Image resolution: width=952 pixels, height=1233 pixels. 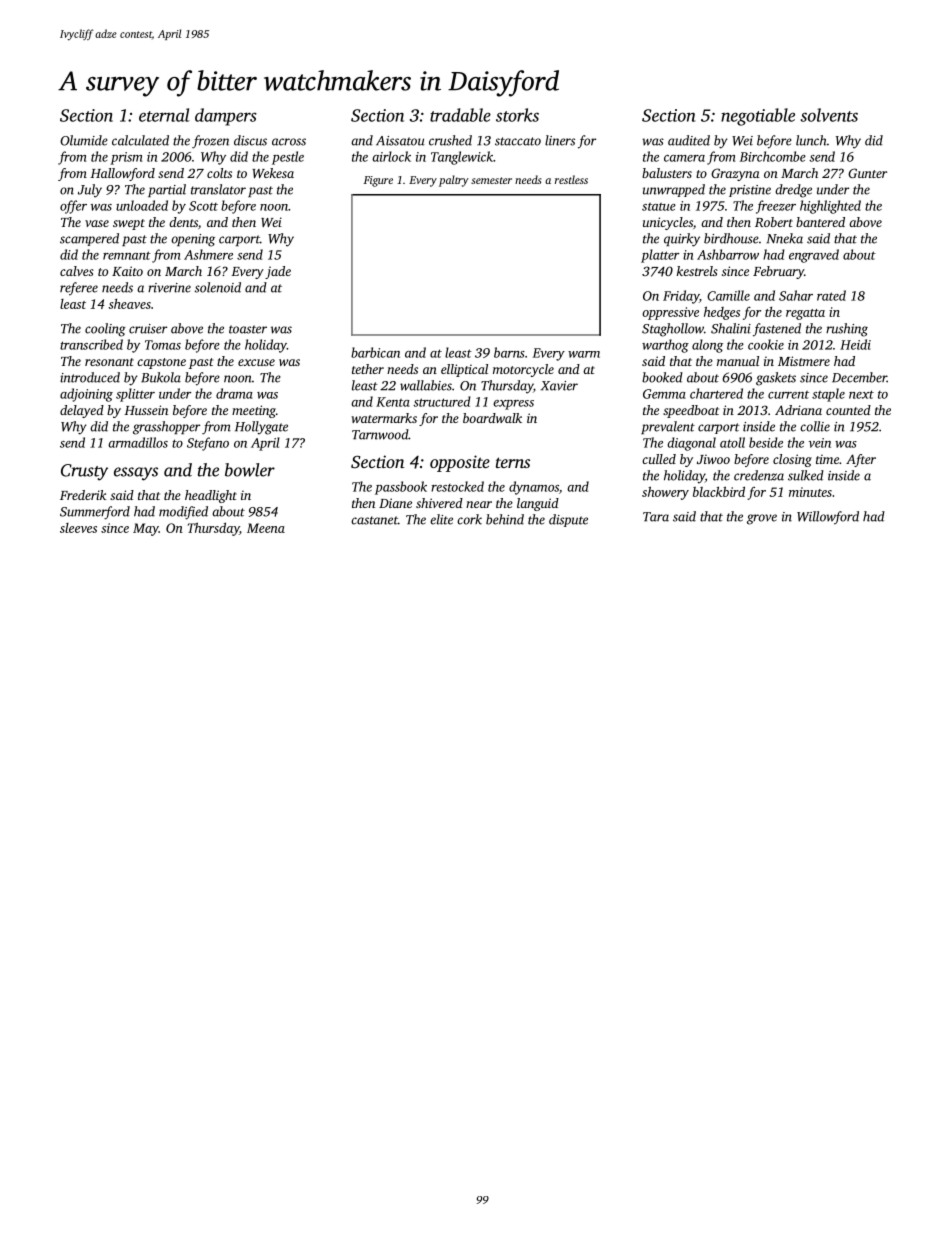 I want to click on tradable, so click(x=460, y=115).
